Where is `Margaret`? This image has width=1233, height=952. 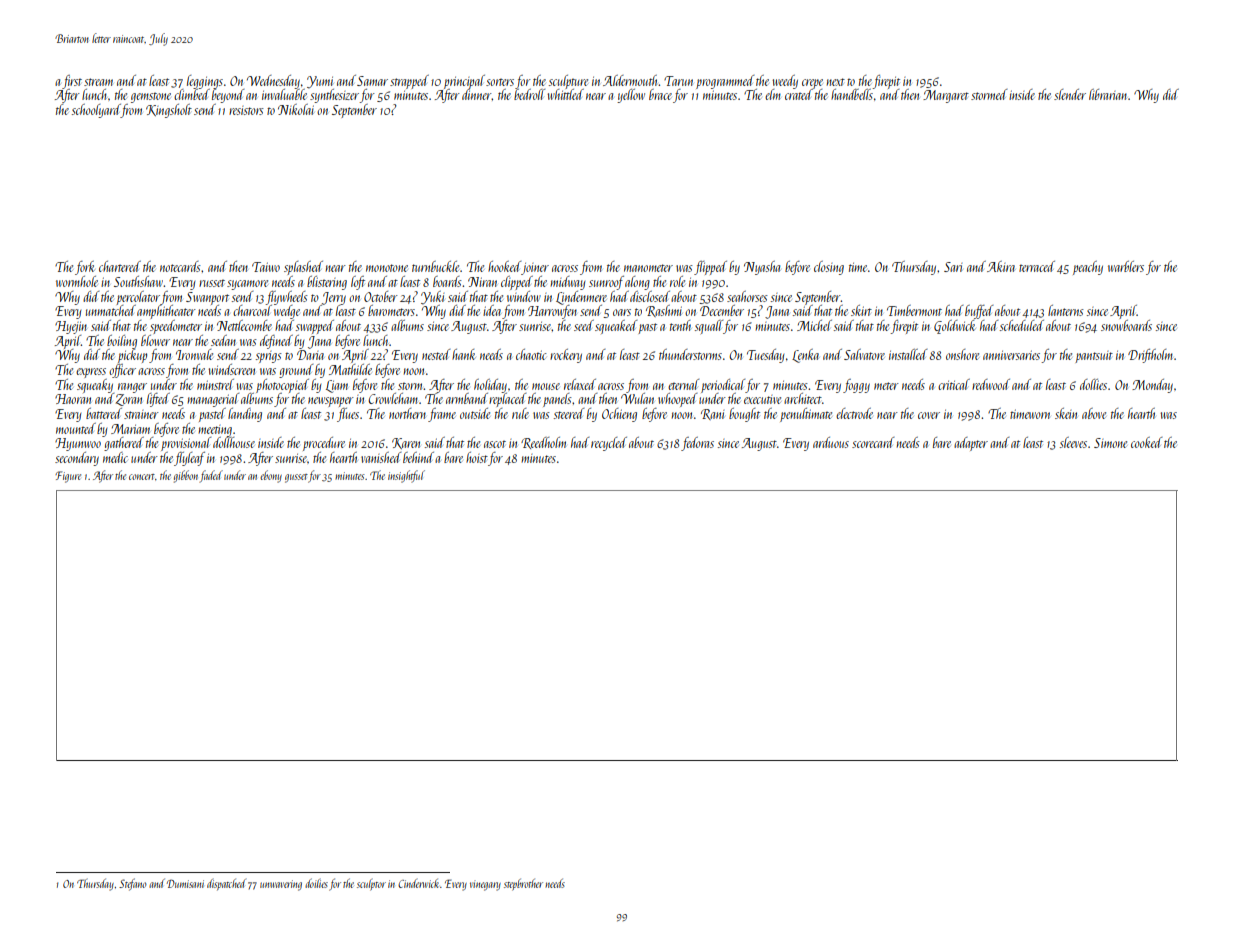
Margaret is located at coordinates (946, 96).
